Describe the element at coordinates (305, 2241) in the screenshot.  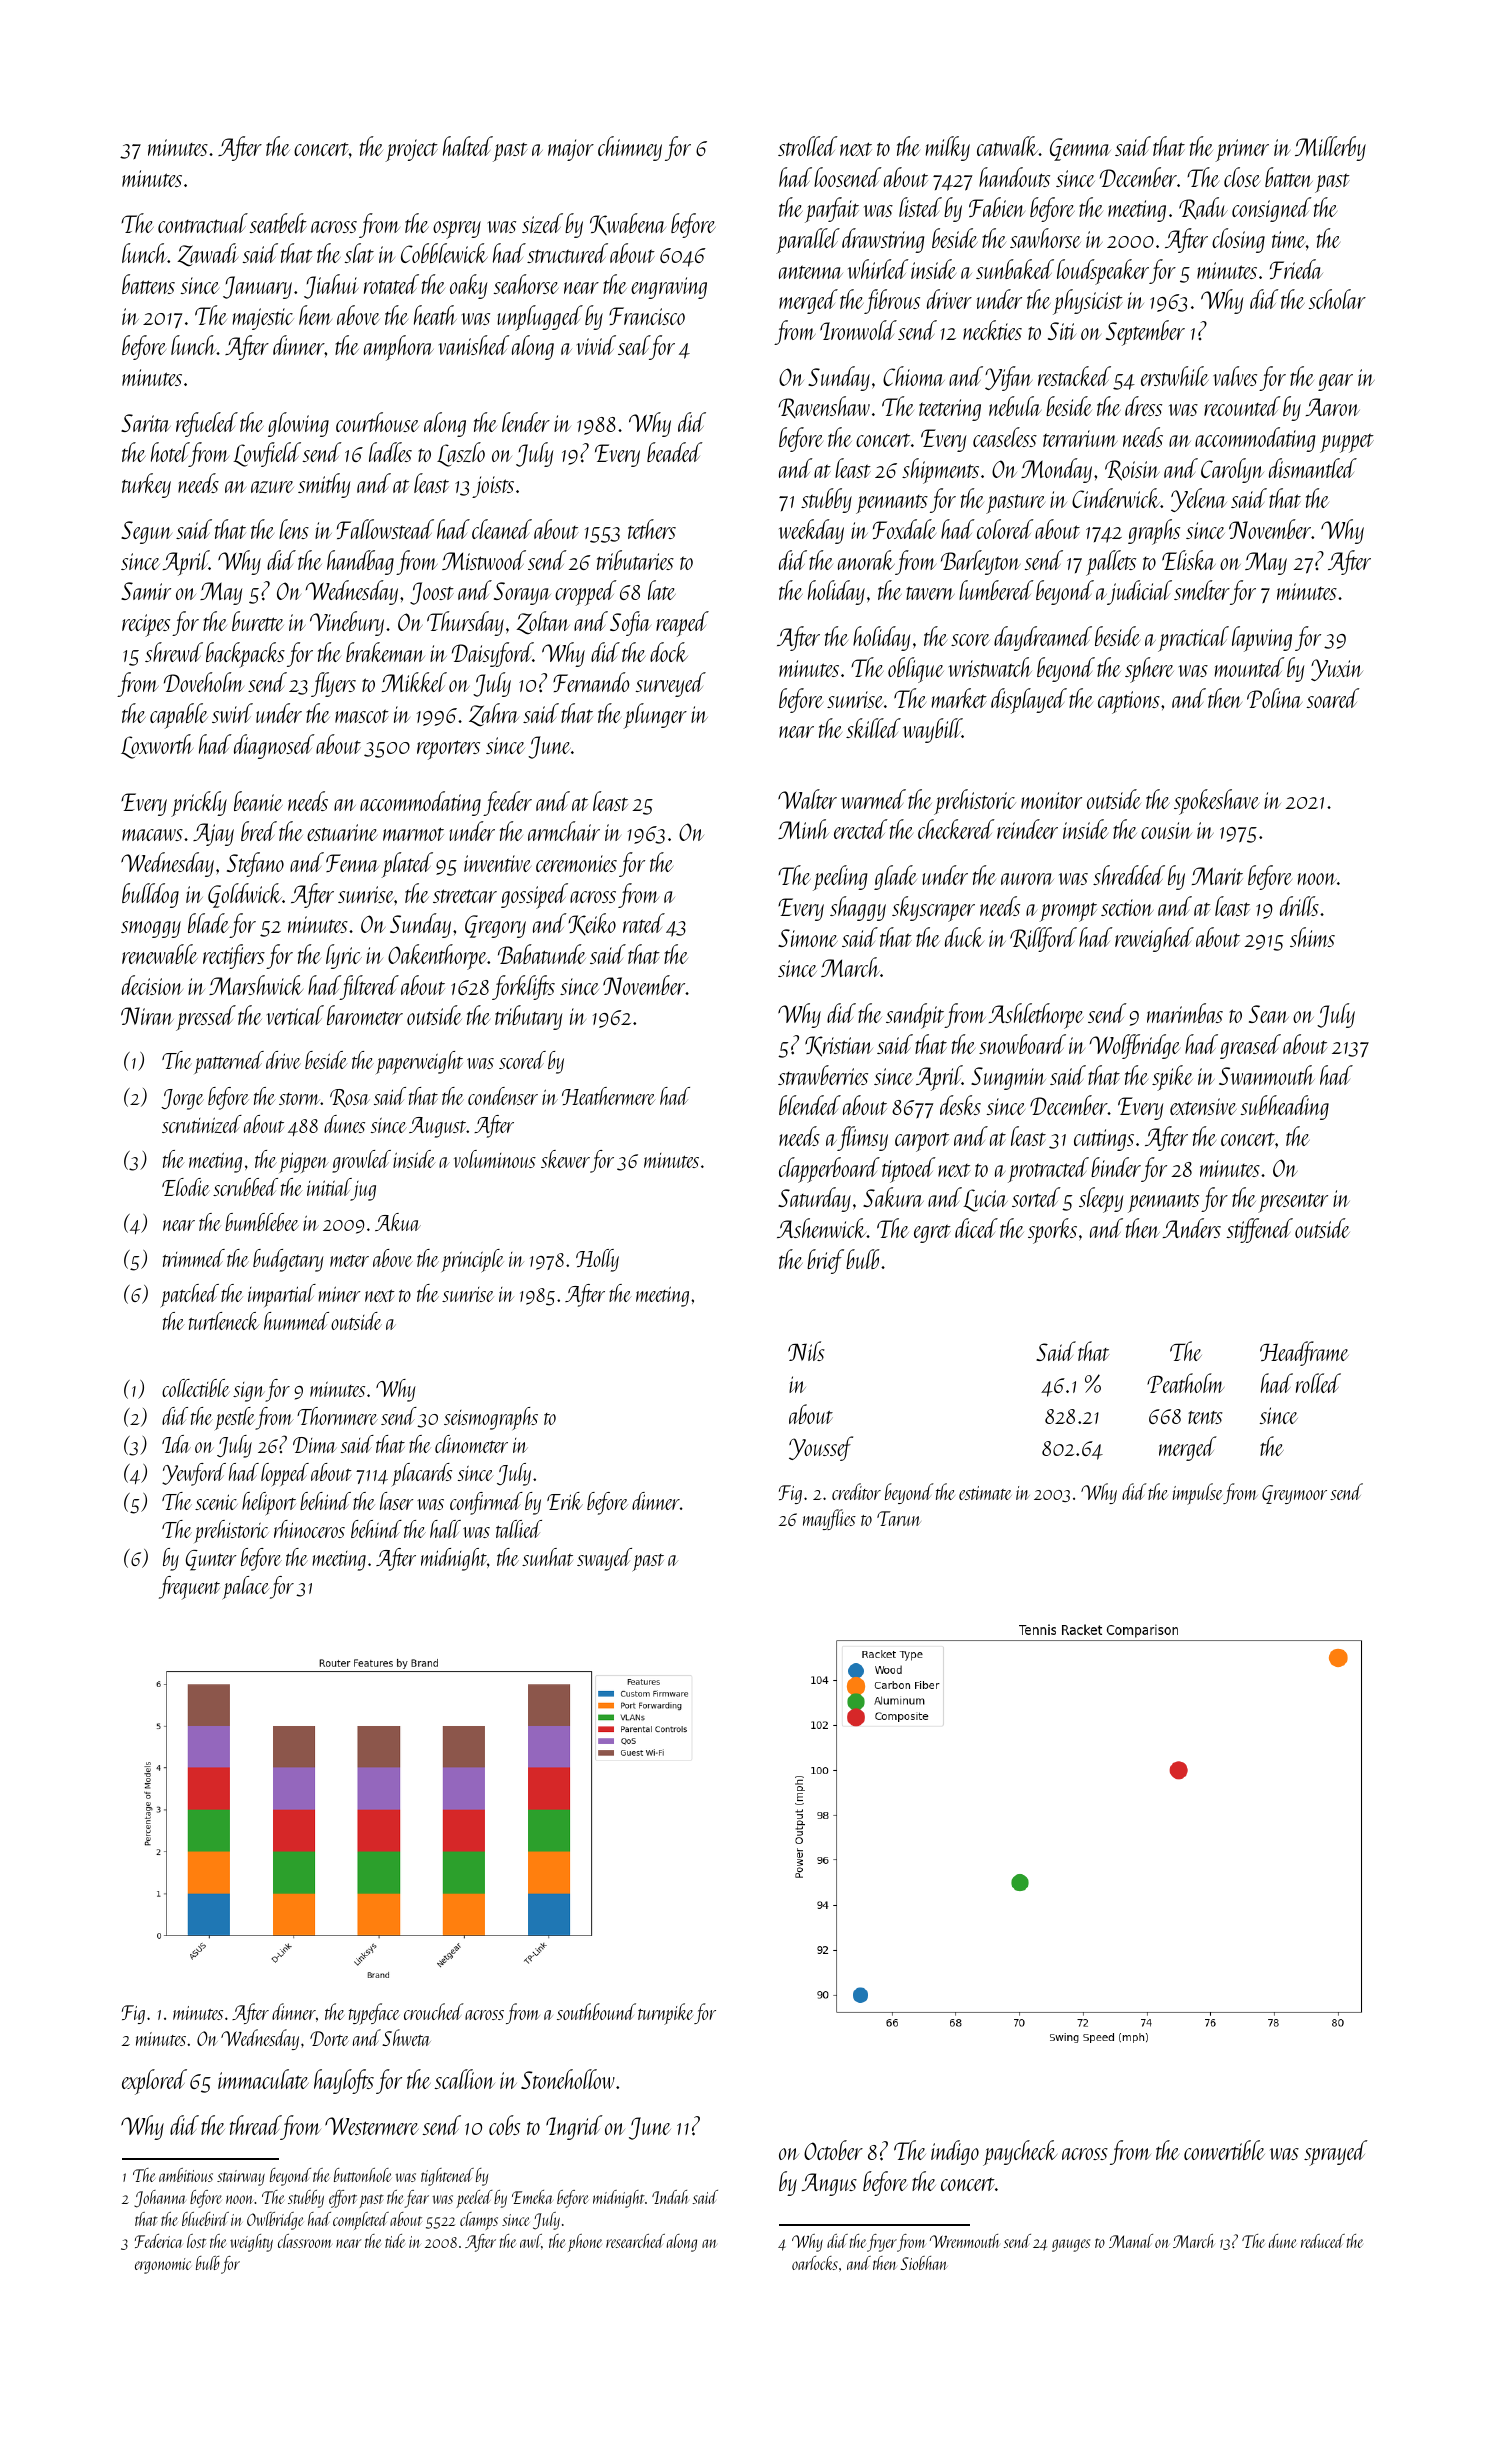
I see `classroom` at that location.
